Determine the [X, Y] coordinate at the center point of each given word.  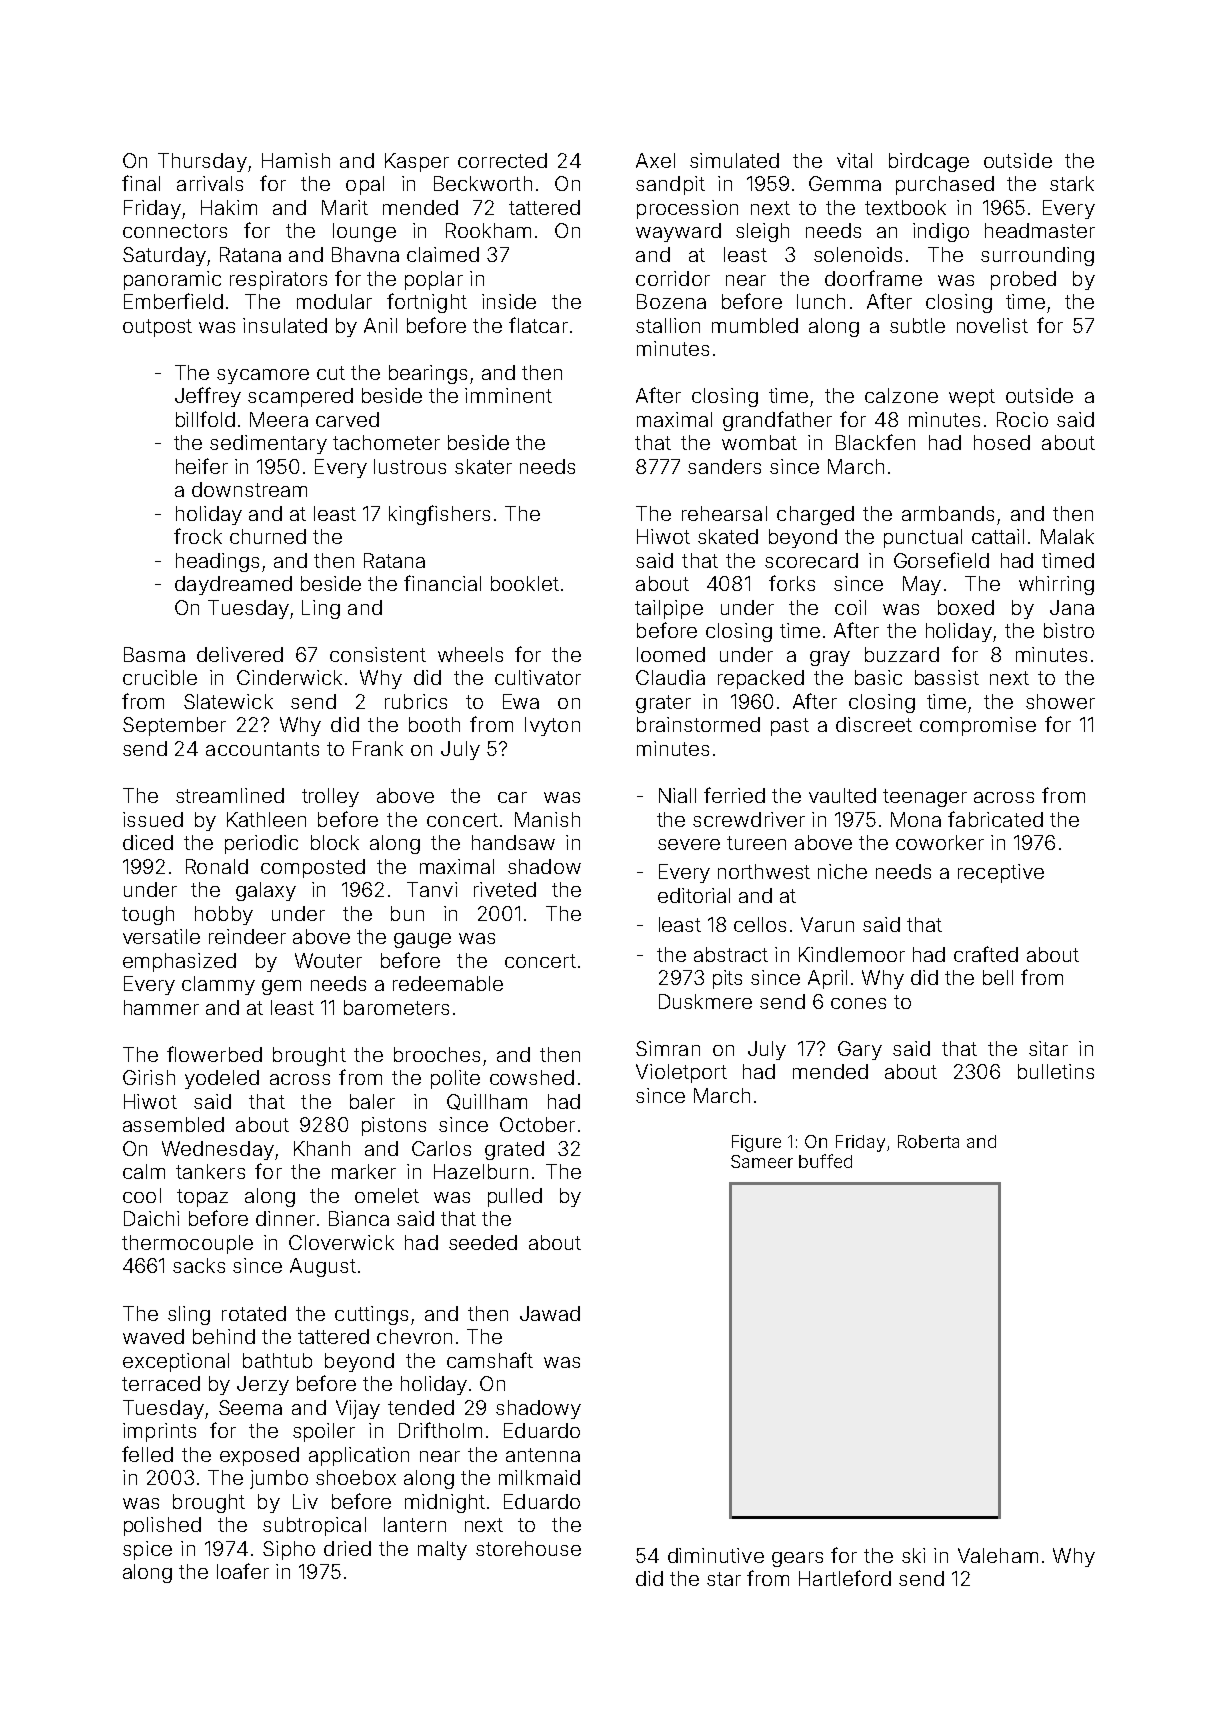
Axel [655, 160]
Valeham [998, 1555]
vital [854, 160]
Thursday [202, 162]
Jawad [550, 1313]
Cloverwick [341, 1242]
